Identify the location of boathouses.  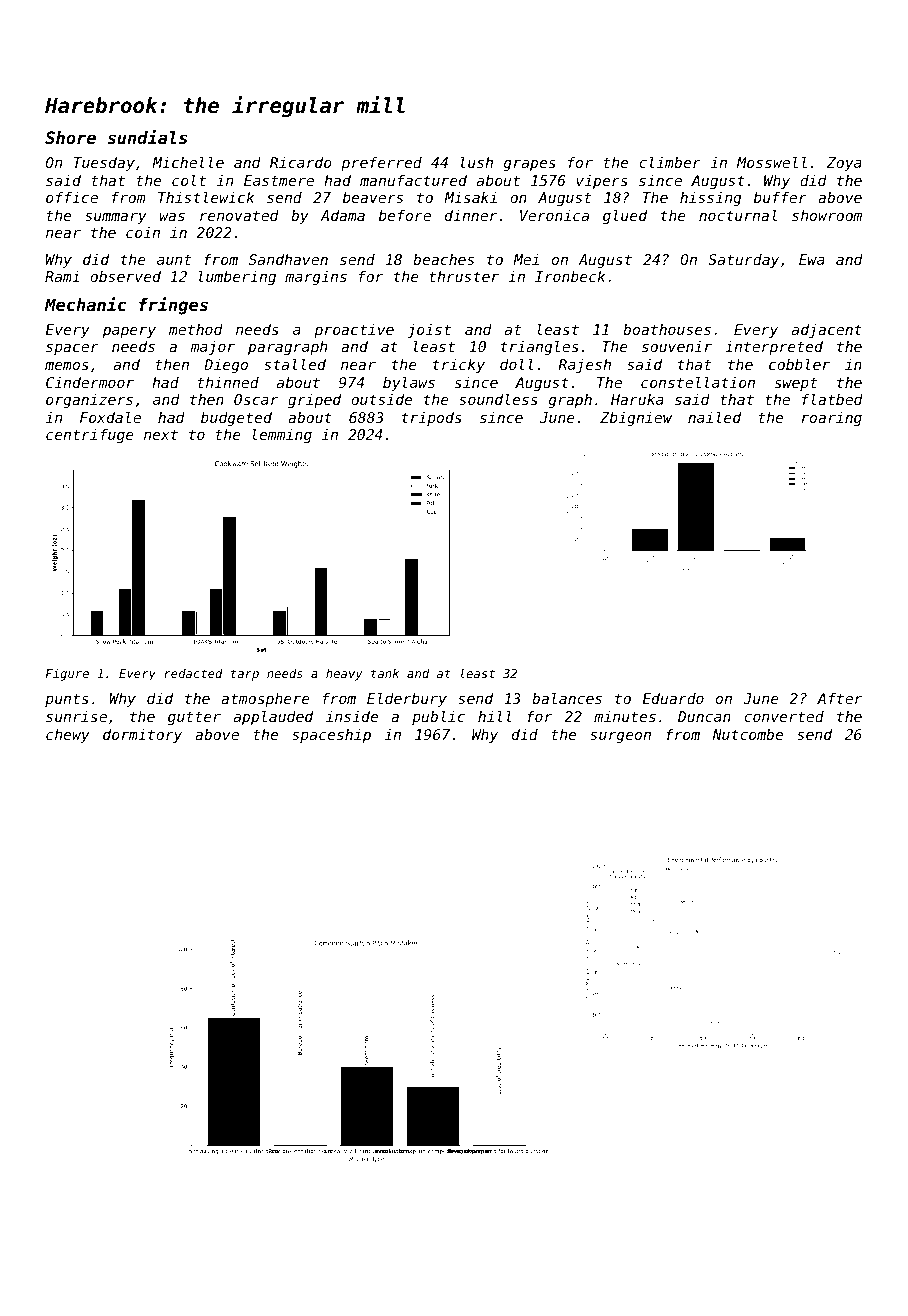
(667, 329).
